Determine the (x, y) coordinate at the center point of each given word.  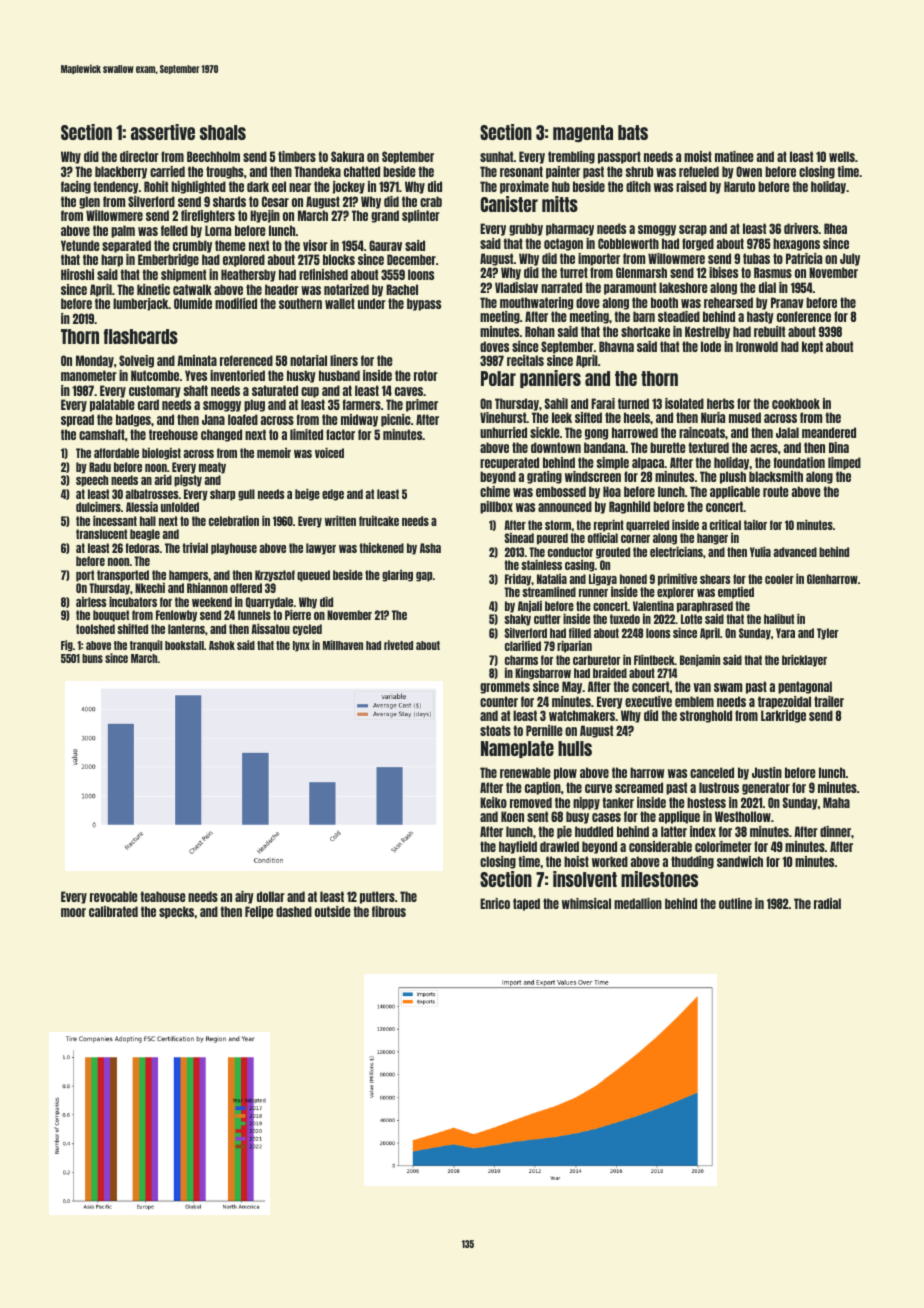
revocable (114, 896)
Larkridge (783, 716)
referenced (246, 360)
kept (812, 347)
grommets (505, 687)
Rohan (540, 331)
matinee (734, 156)
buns (92, 658)
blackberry (121, 172)
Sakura (347, 156)
